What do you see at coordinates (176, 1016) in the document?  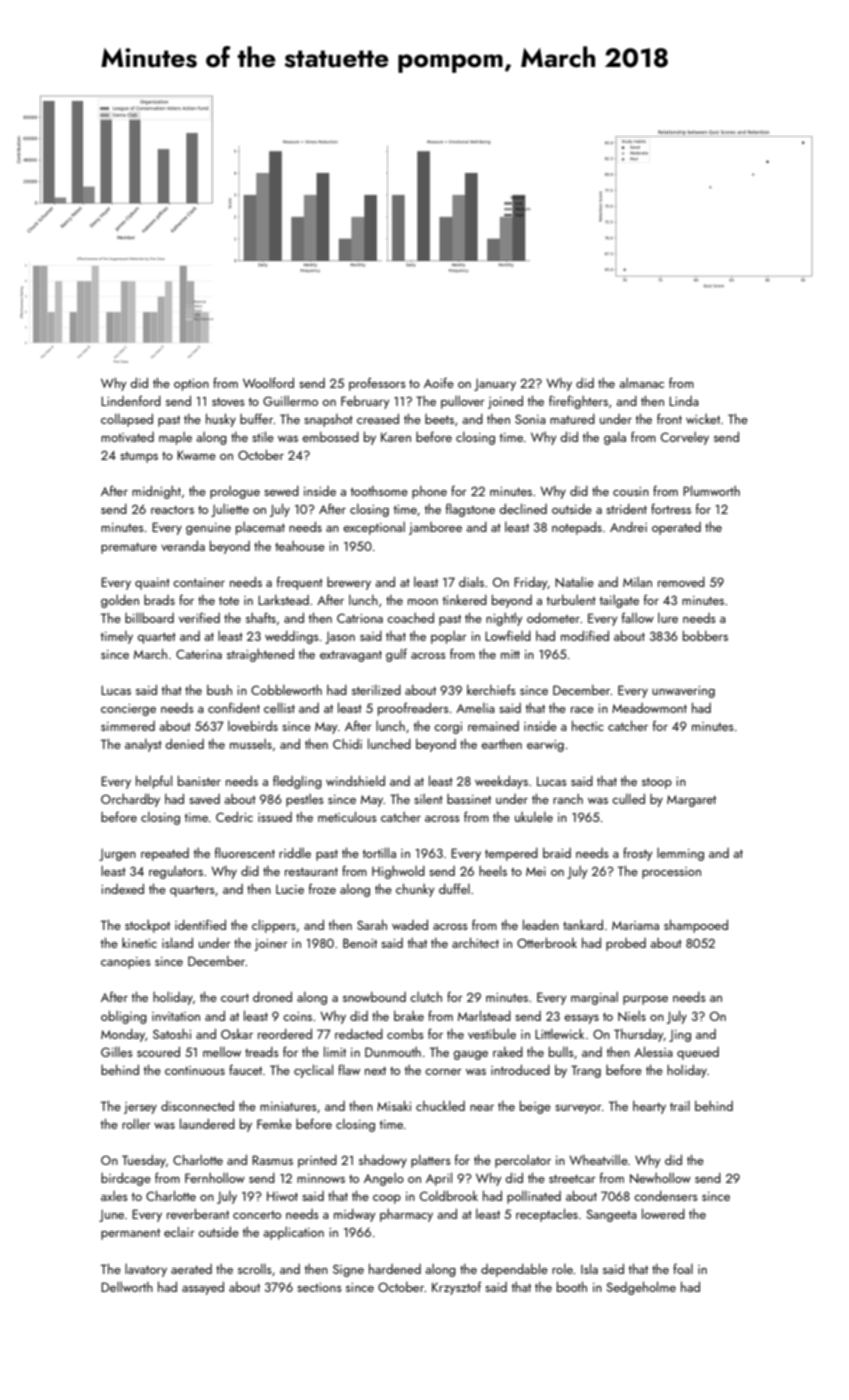 I see `invitation` at bounding box center [176, 1016].
